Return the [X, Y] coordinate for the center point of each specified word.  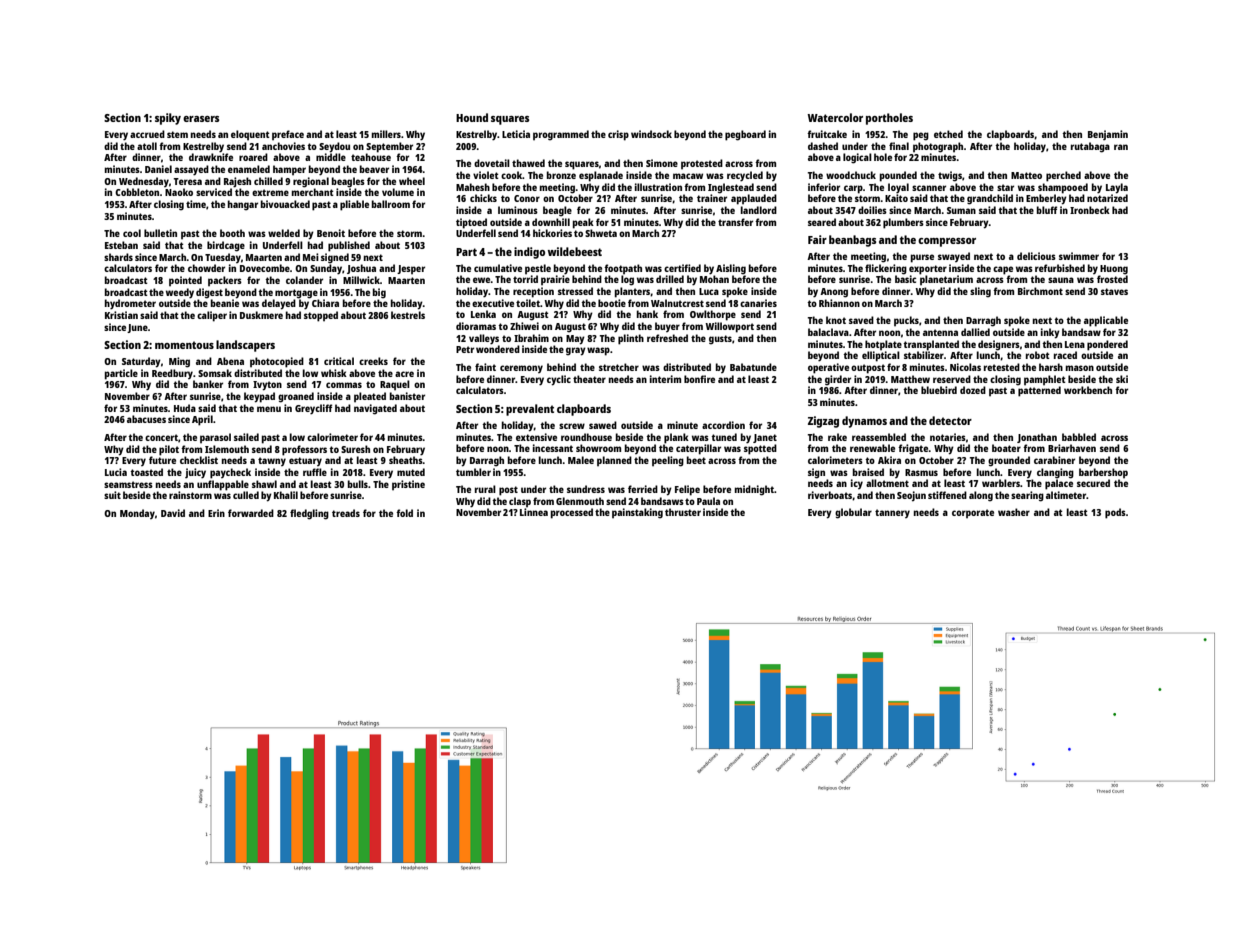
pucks [906, 321]
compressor [947, 242]
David [173, 513]
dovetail [492, 163]
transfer [735, 222]
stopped [321, 316]
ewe [482, 280]
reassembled [879, 437]
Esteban [121, 245]
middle [331, 157]
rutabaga [1090, 147]
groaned [296, 397]
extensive [536, 437]
